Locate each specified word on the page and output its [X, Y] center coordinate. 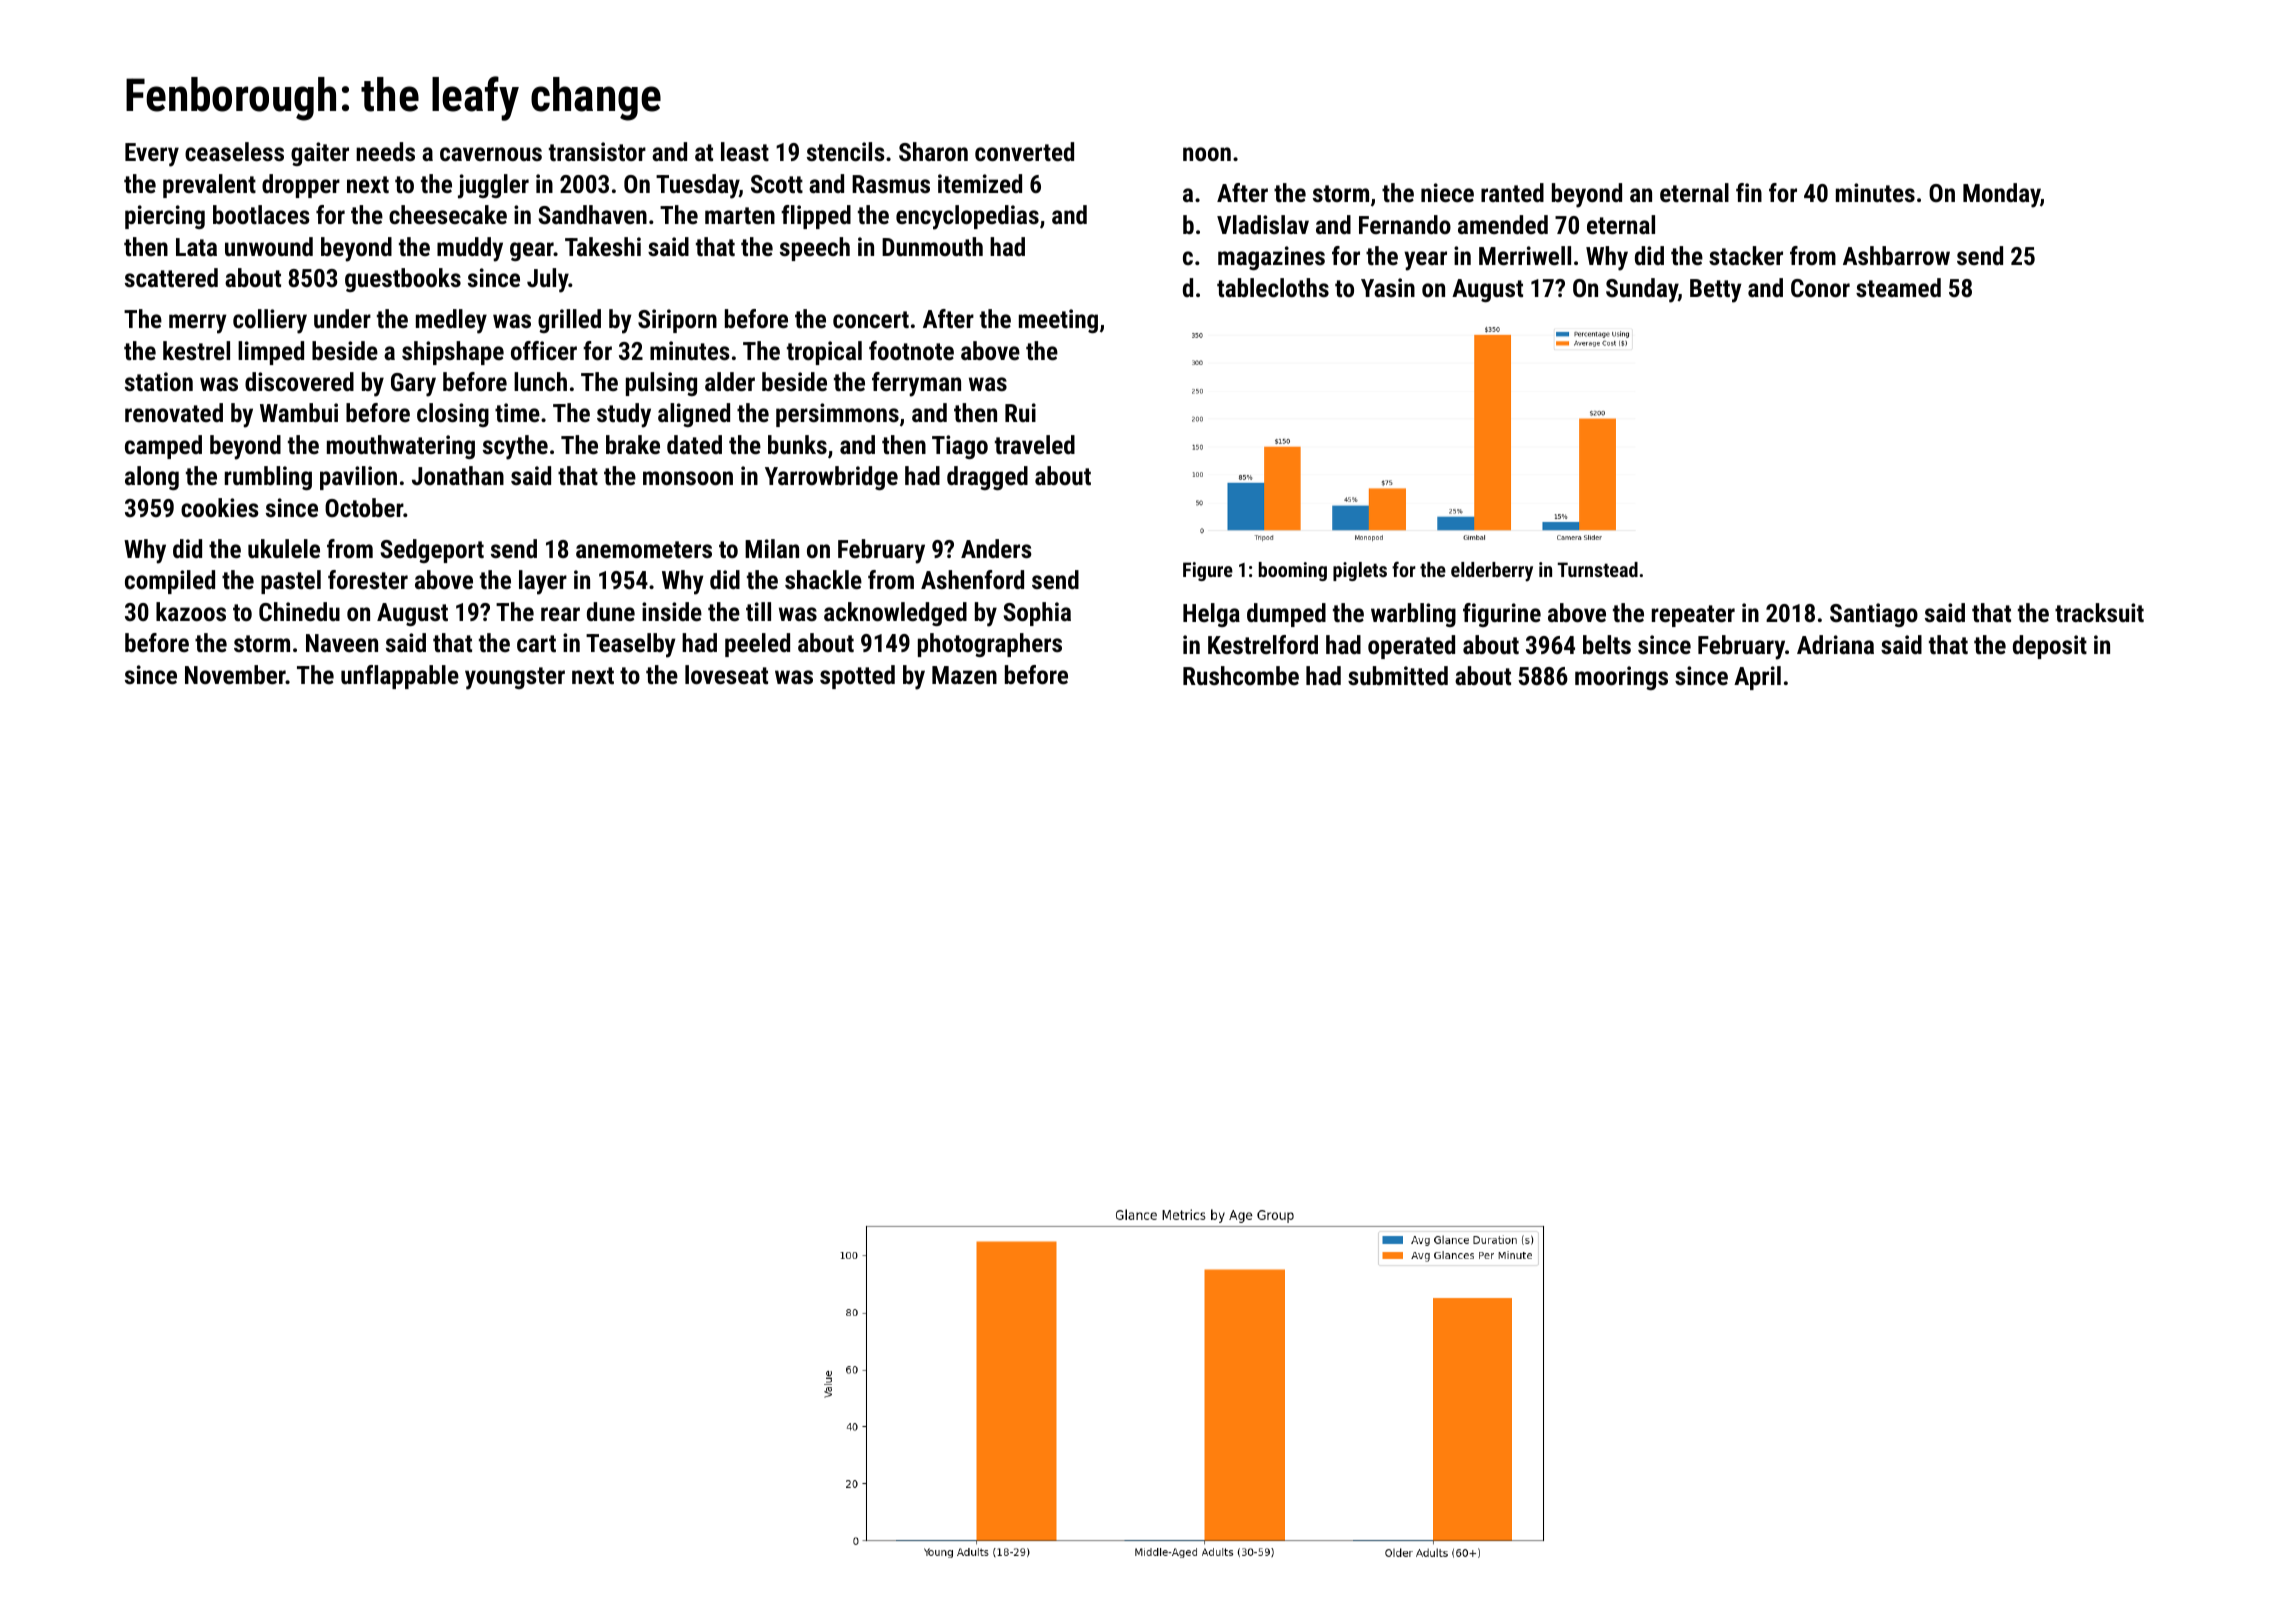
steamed [1898, 287]
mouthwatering [401, 447]
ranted [1512, 192]
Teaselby [631, 645]
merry [198, 324]
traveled [1035, 444]
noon [1207, 154]
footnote [911, 350]
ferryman [916, 384]
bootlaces [261, 214]
